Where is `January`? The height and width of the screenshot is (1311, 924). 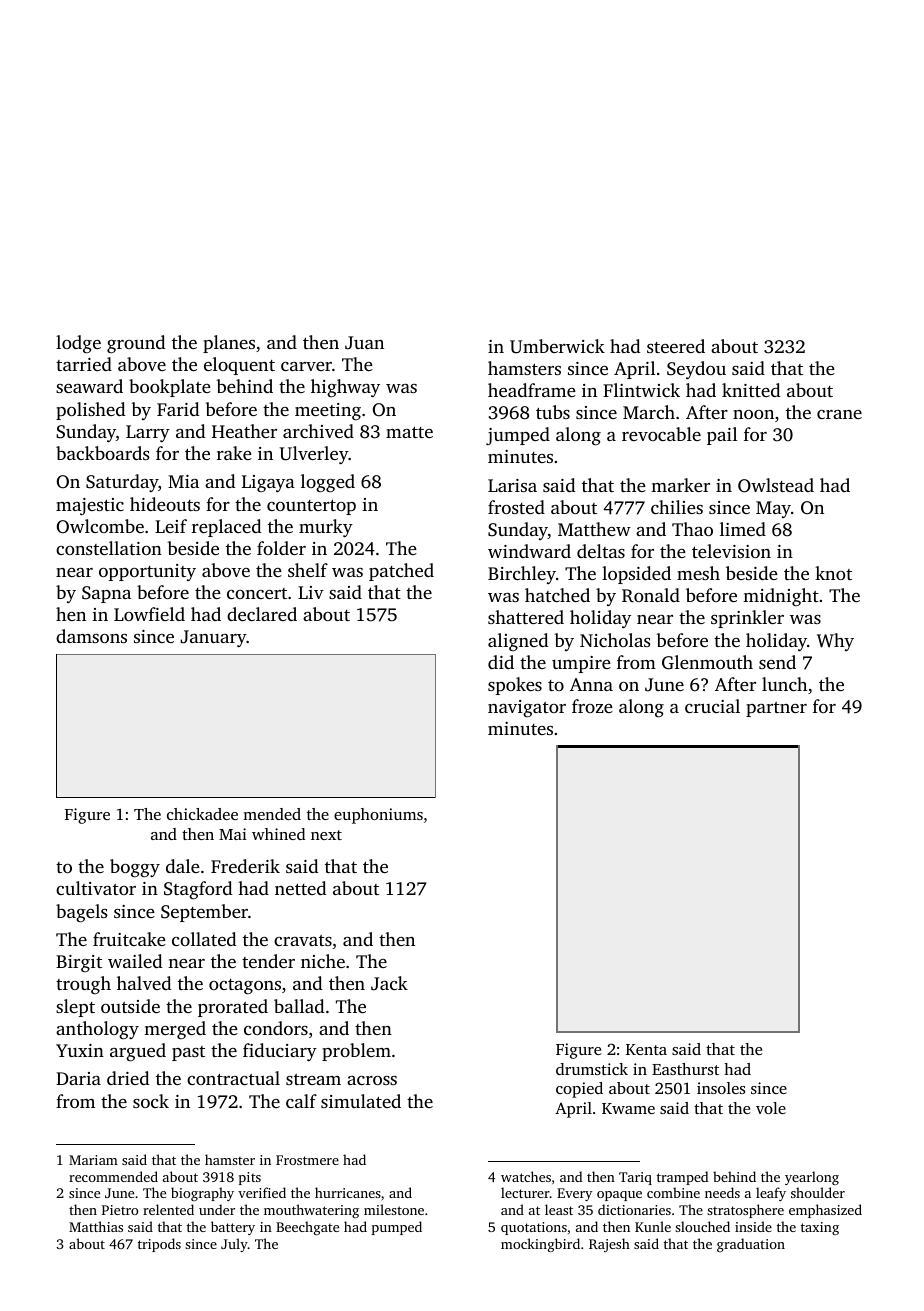
January is located at coordinates (213, 638).
